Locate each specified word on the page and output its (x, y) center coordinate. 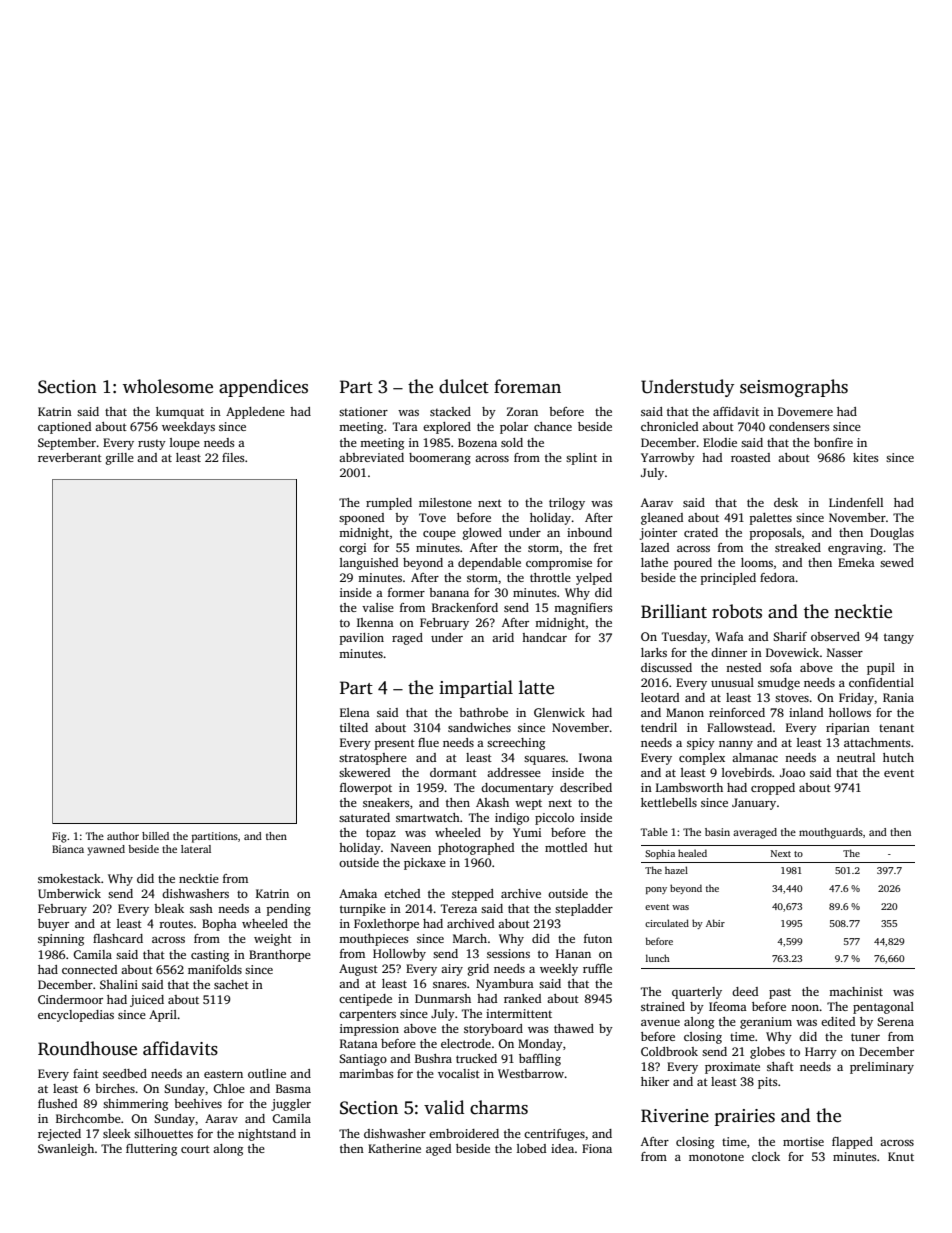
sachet (231, 984)
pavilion (362, 639)
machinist (856, 991)
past (780, 994)
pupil (881, 669)
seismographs (794, 388)
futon (598, 938)
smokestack (69, 878)
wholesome (168, 386)
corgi (352, 549)
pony (656, 890)
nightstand (267, 1135)
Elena (355, 712)
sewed (897, 562)
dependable (489, 564)
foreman (527, 386)
